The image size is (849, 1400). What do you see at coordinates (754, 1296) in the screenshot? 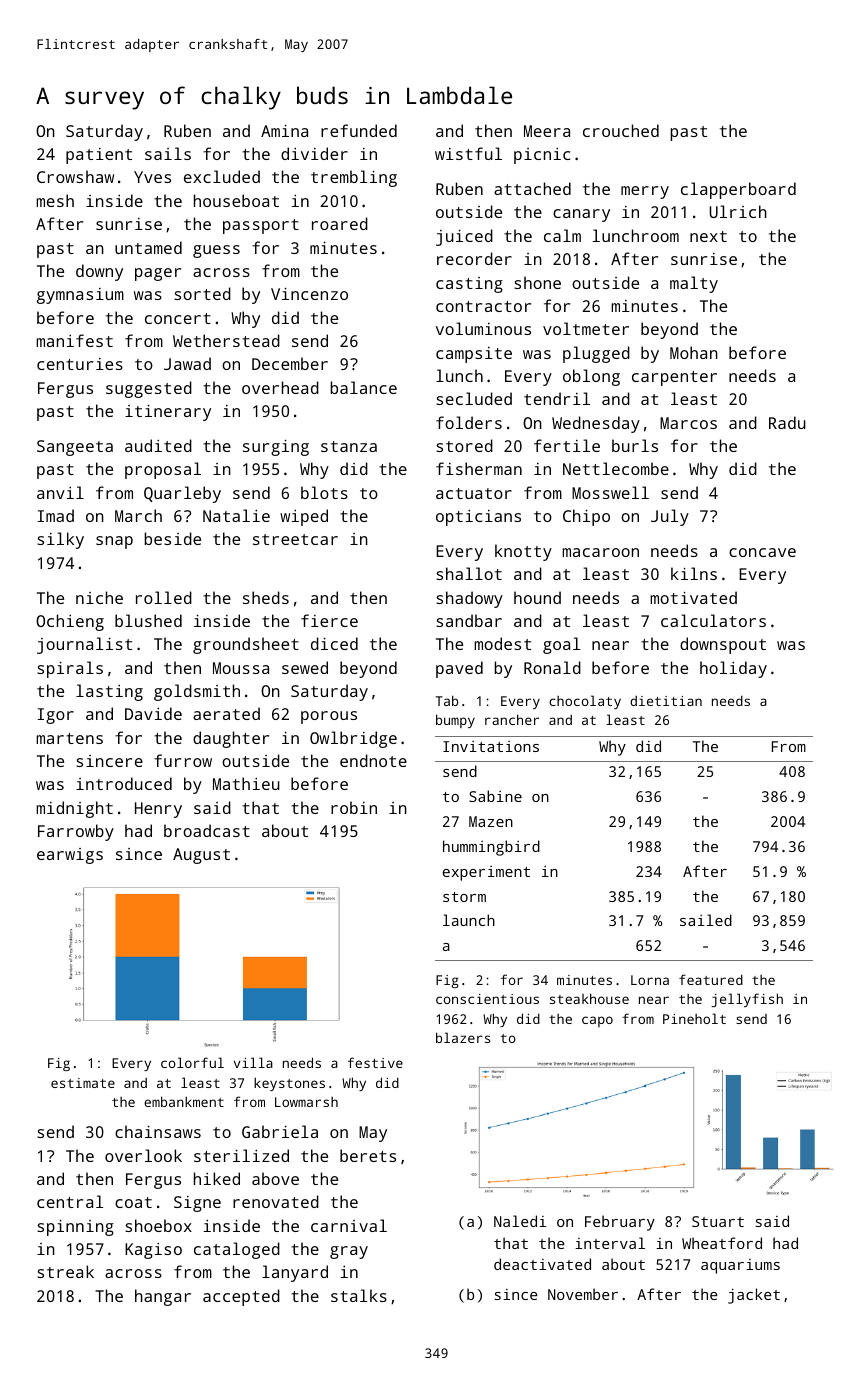
I see `jacket` at bounding box center [754, 1296].
